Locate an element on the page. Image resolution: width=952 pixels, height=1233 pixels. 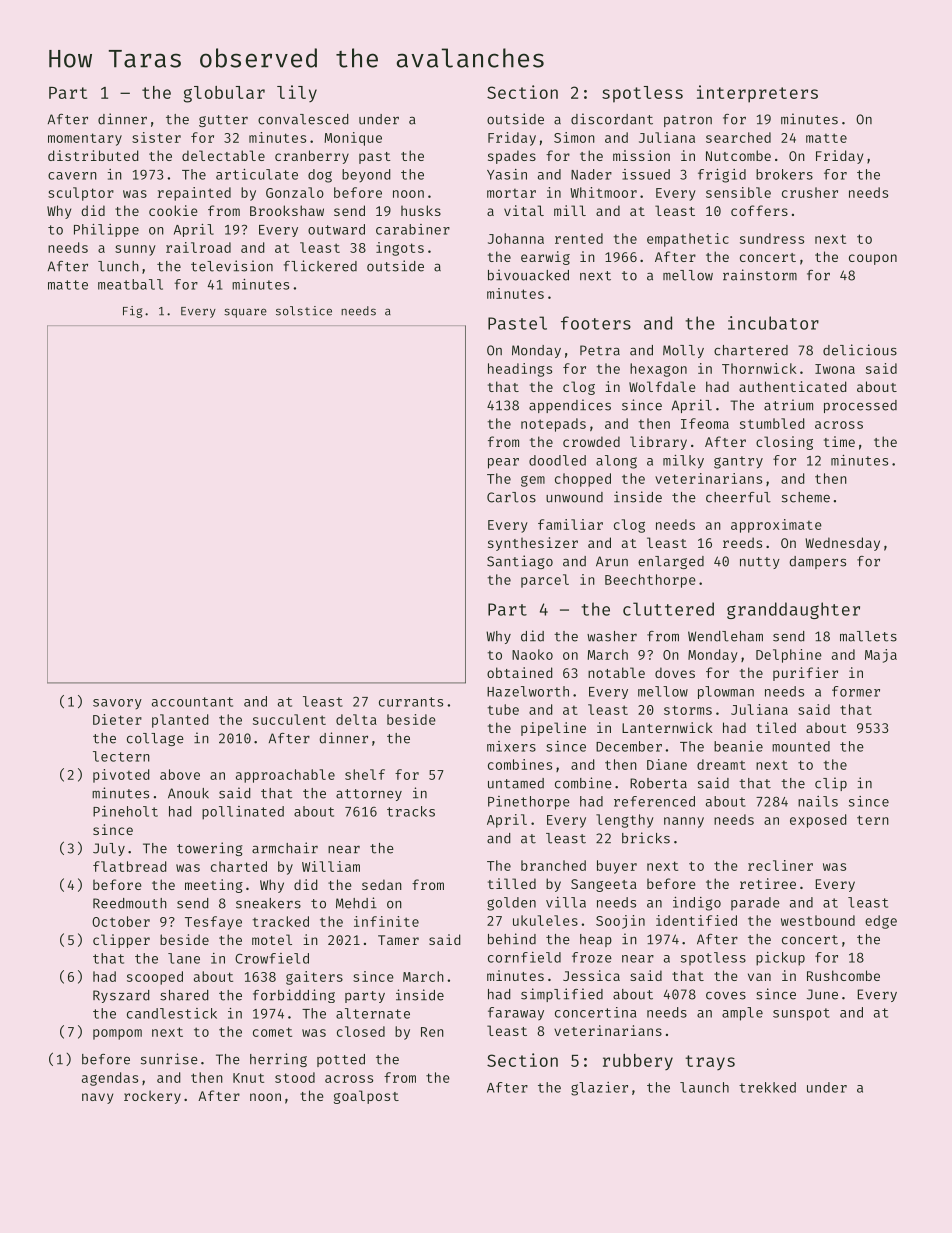
Petra is located at coordinates (600, 350).
